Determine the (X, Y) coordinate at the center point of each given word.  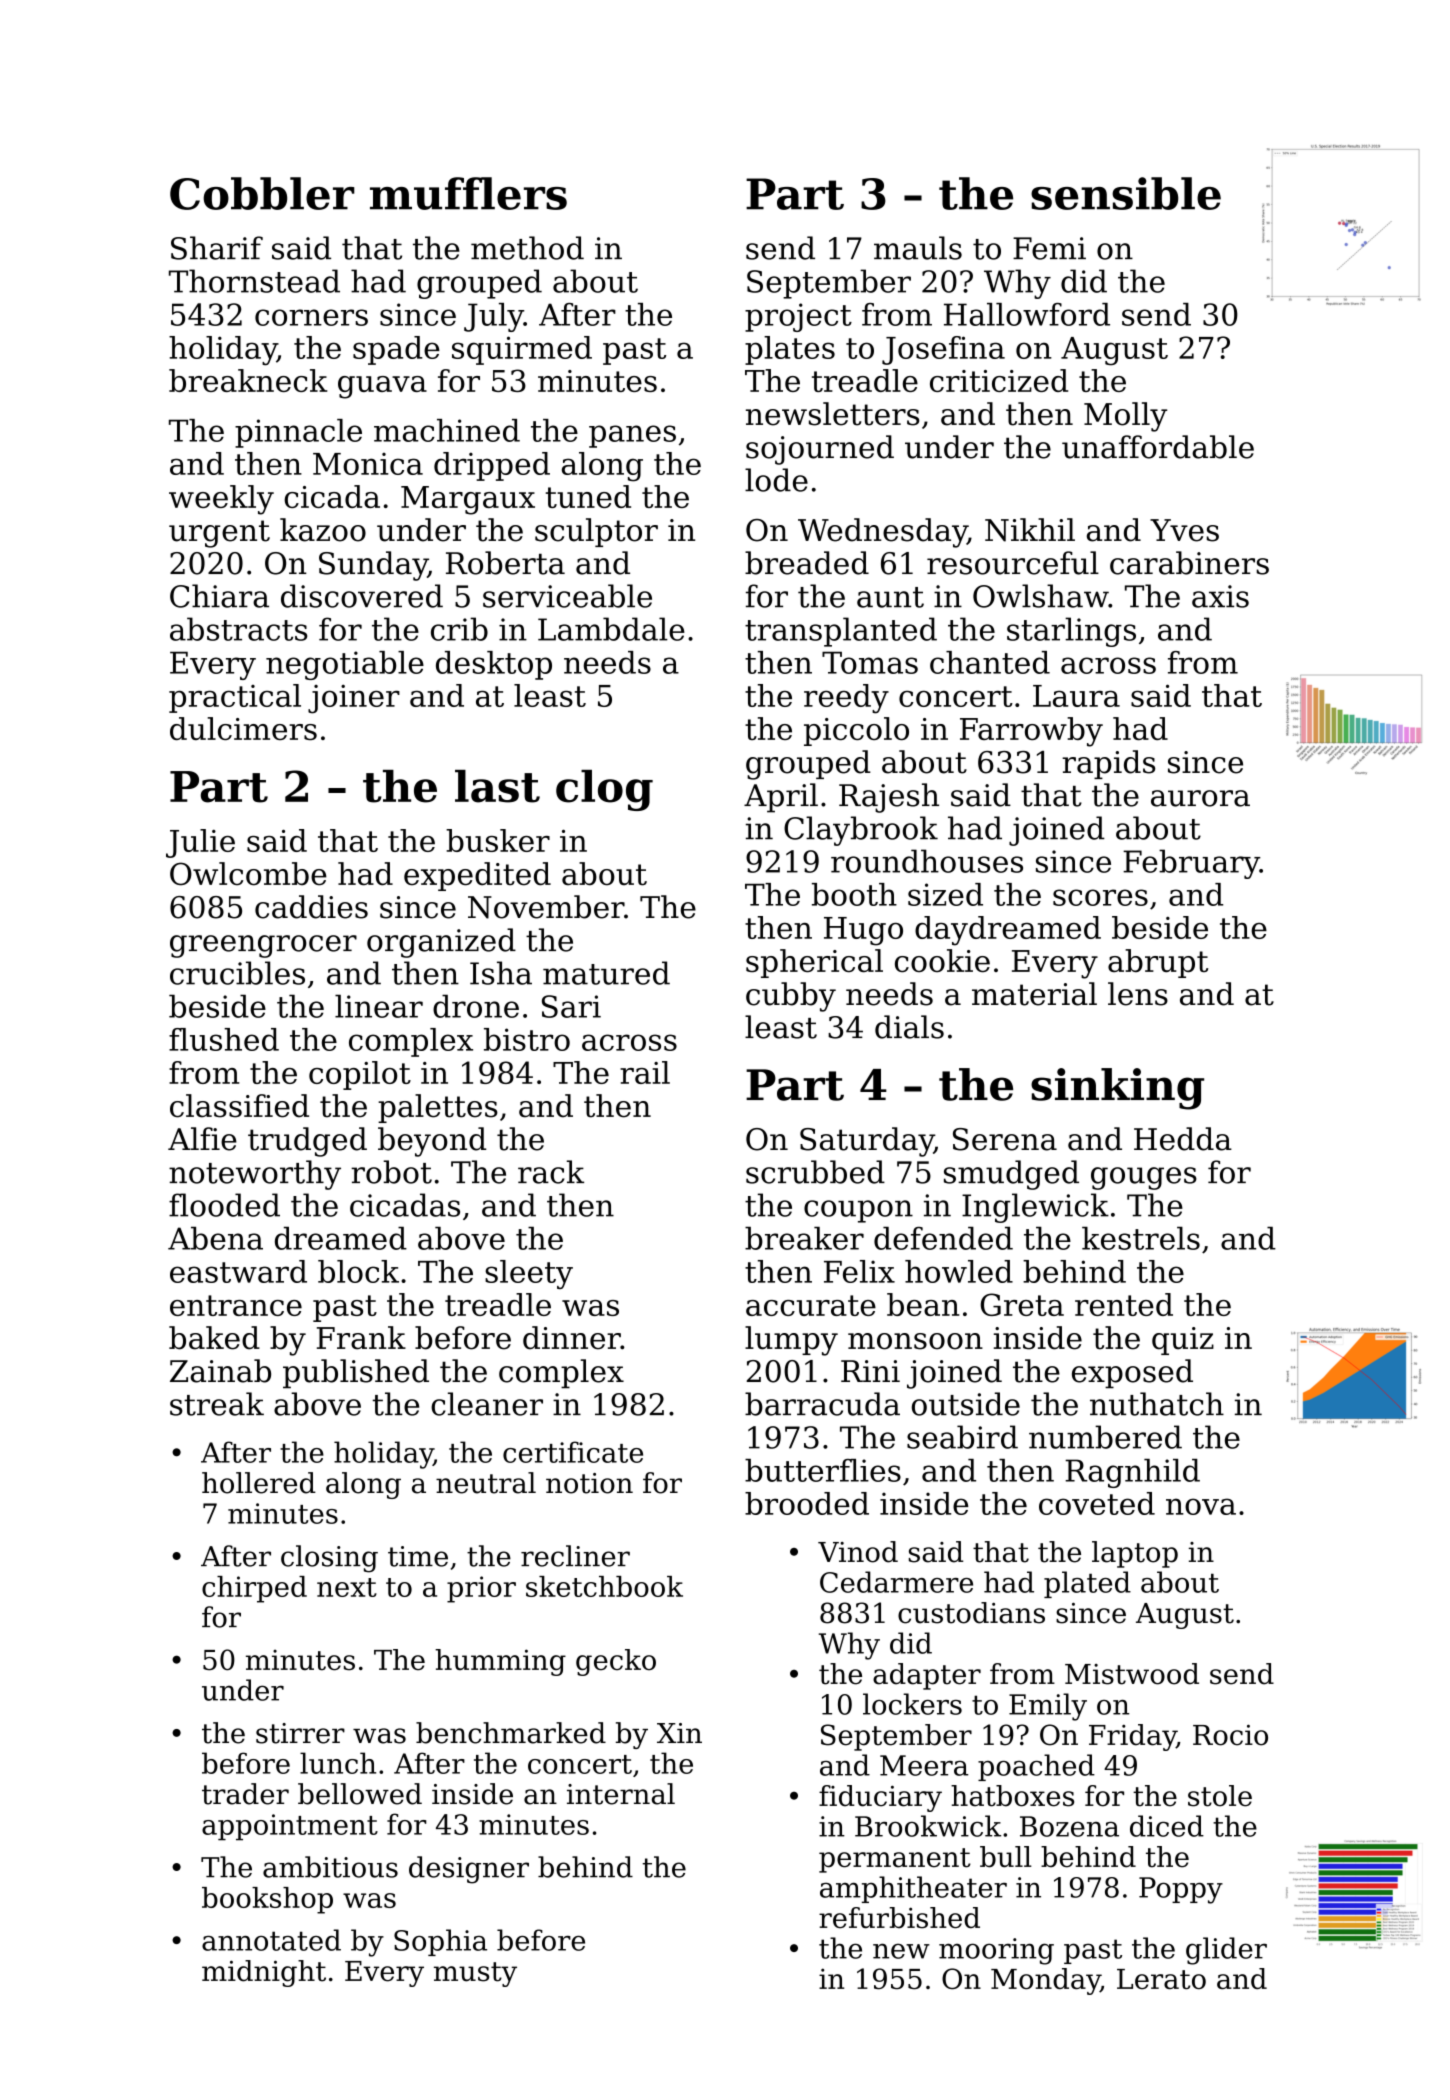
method (527, 248)
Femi (1049, 248)
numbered (1105, 1437)
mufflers (468, 193)
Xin (679, 1733)
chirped (254, 1589)
